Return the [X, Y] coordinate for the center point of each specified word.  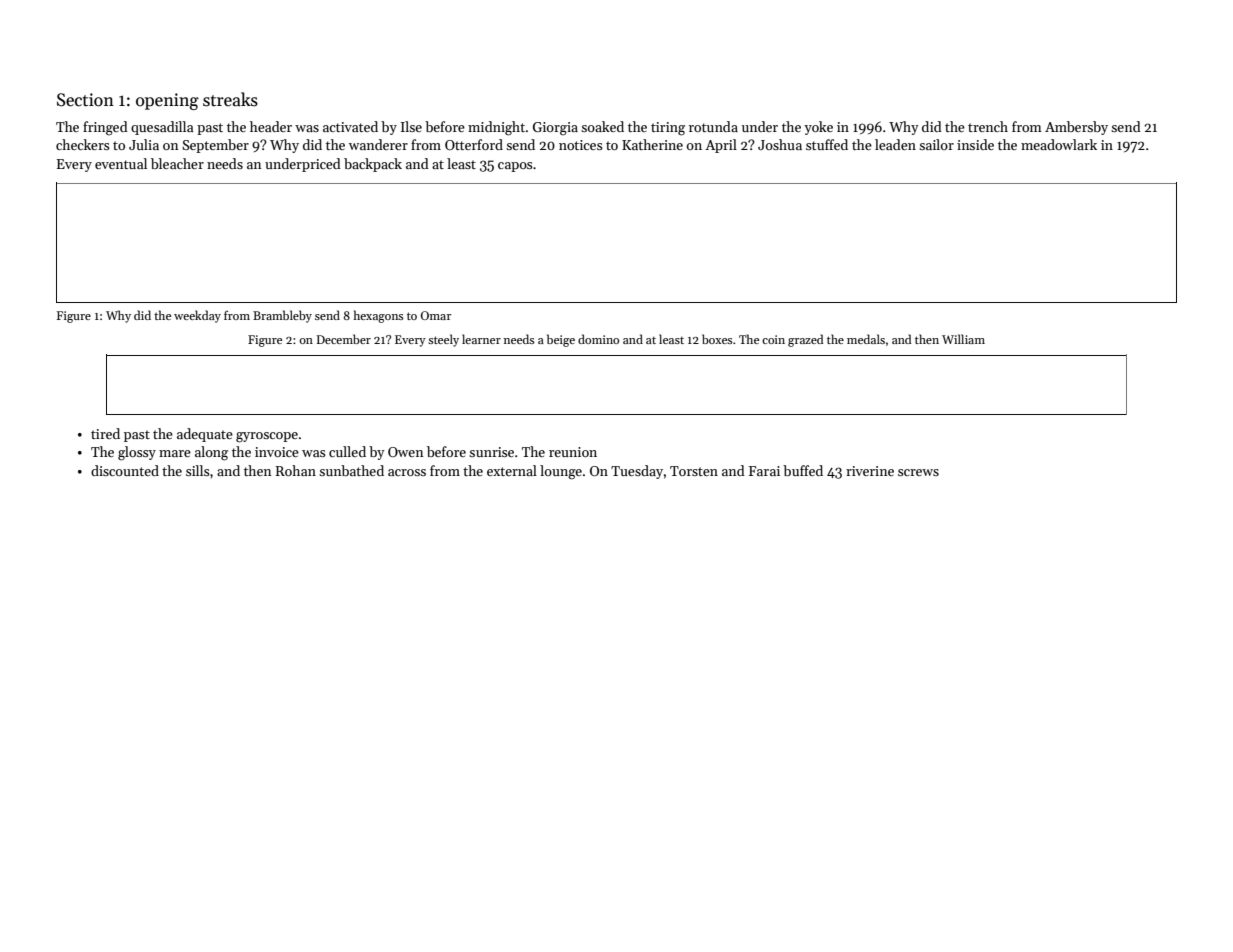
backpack [373, 165]
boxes [717, 339]
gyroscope [267, 437]
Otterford [474, 144]
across [407, 472]
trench [988, 126]
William [963, 339]
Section [85, 100]
